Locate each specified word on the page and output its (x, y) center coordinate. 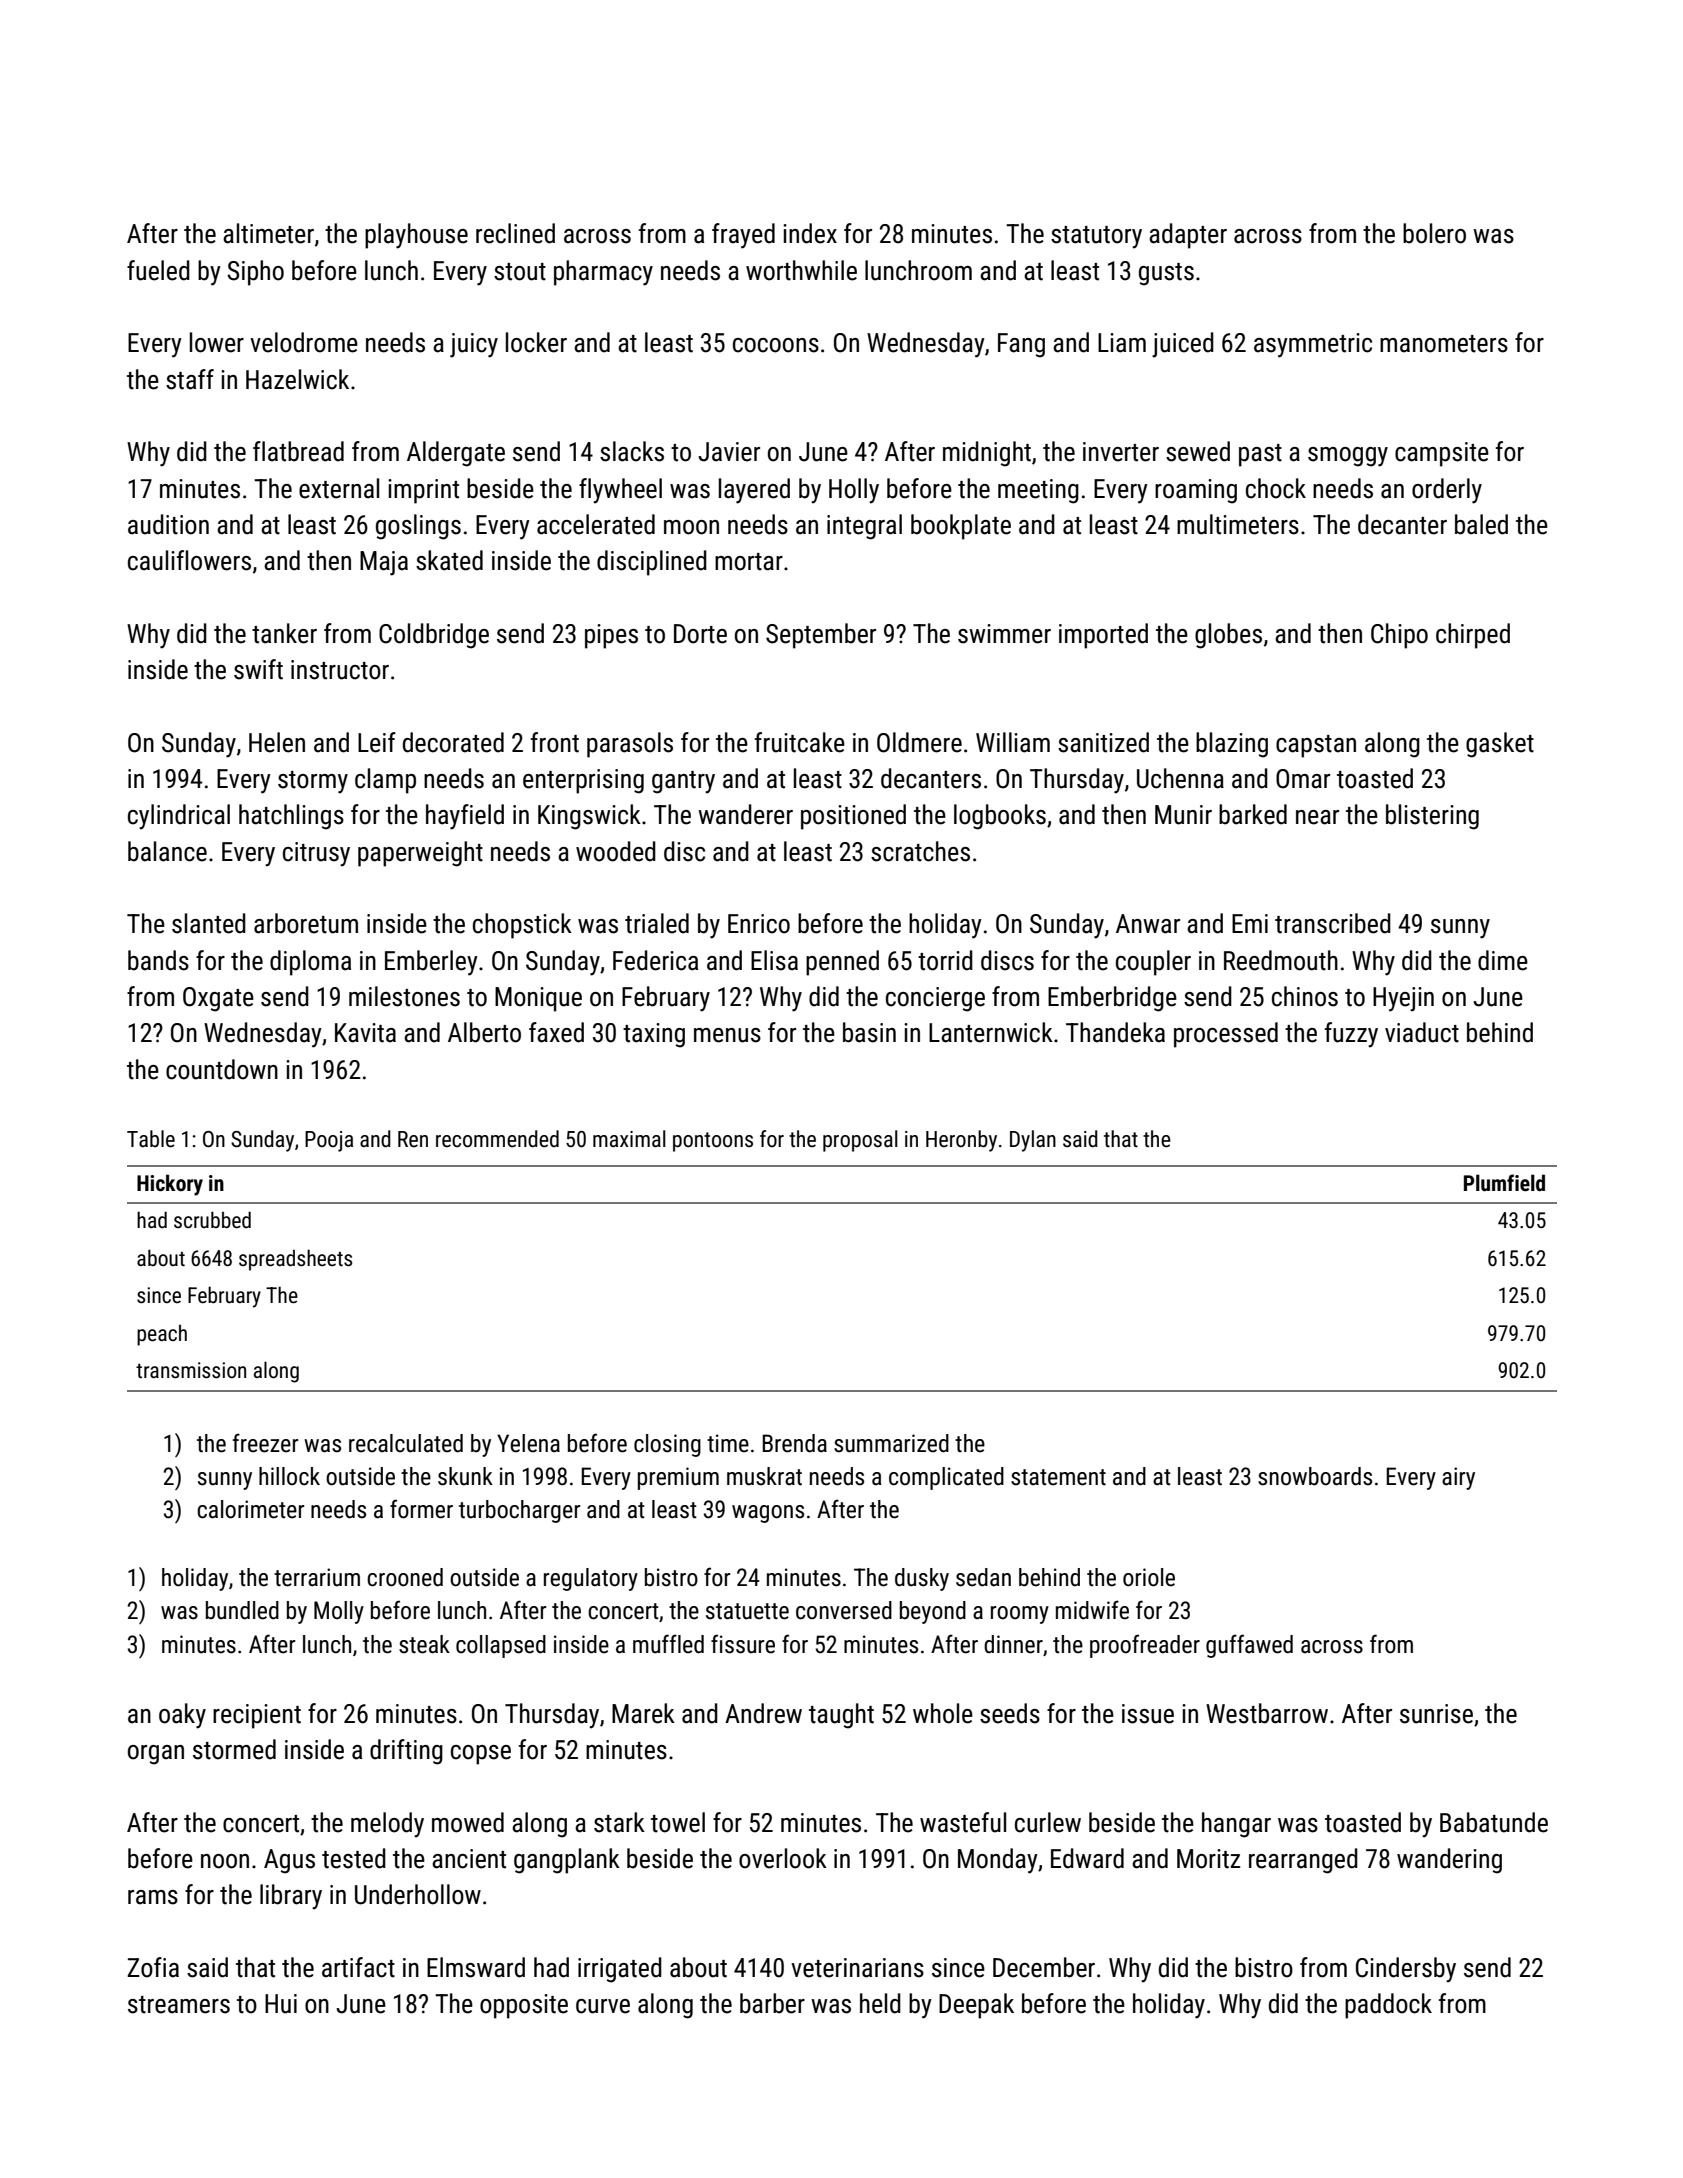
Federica (655, 960)
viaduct (1422, 1032)
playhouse (416, 236)
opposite (524, 2006)
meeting (1038, 491)
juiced (1183, 345)
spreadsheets (295, 1260)
